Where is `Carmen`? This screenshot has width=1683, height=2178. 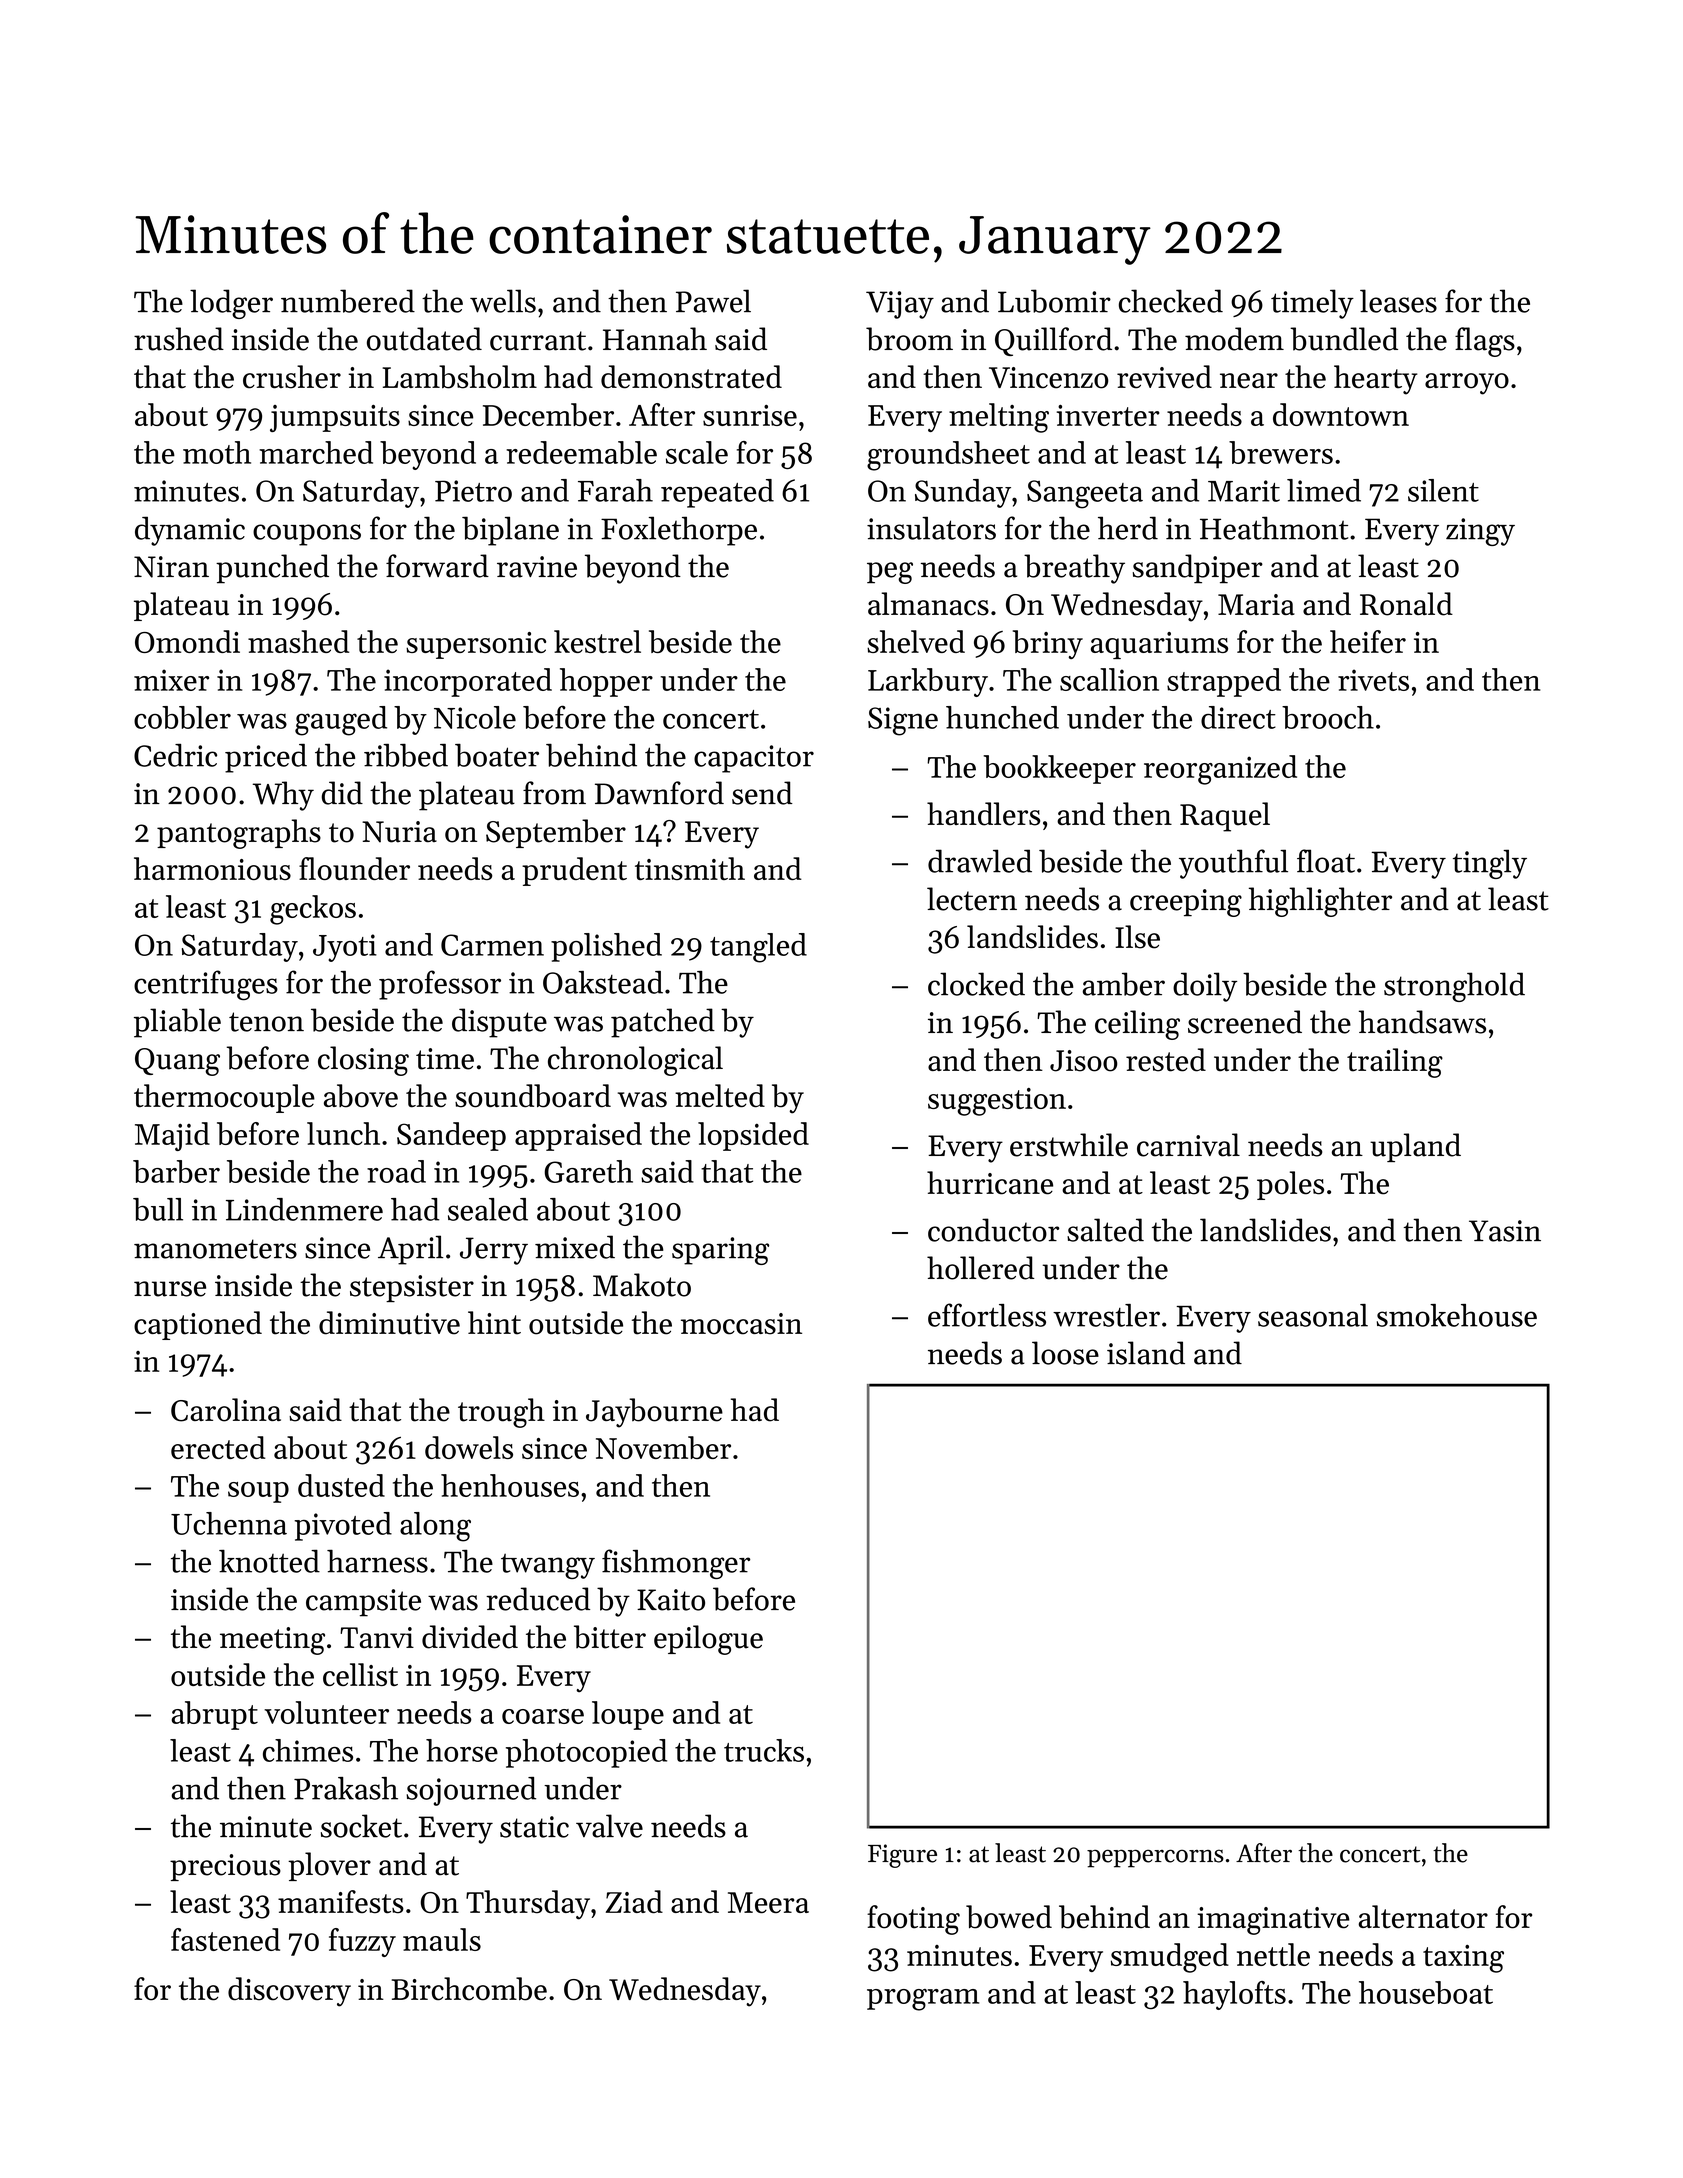 Carmen is located at coordinates (492, 945).
